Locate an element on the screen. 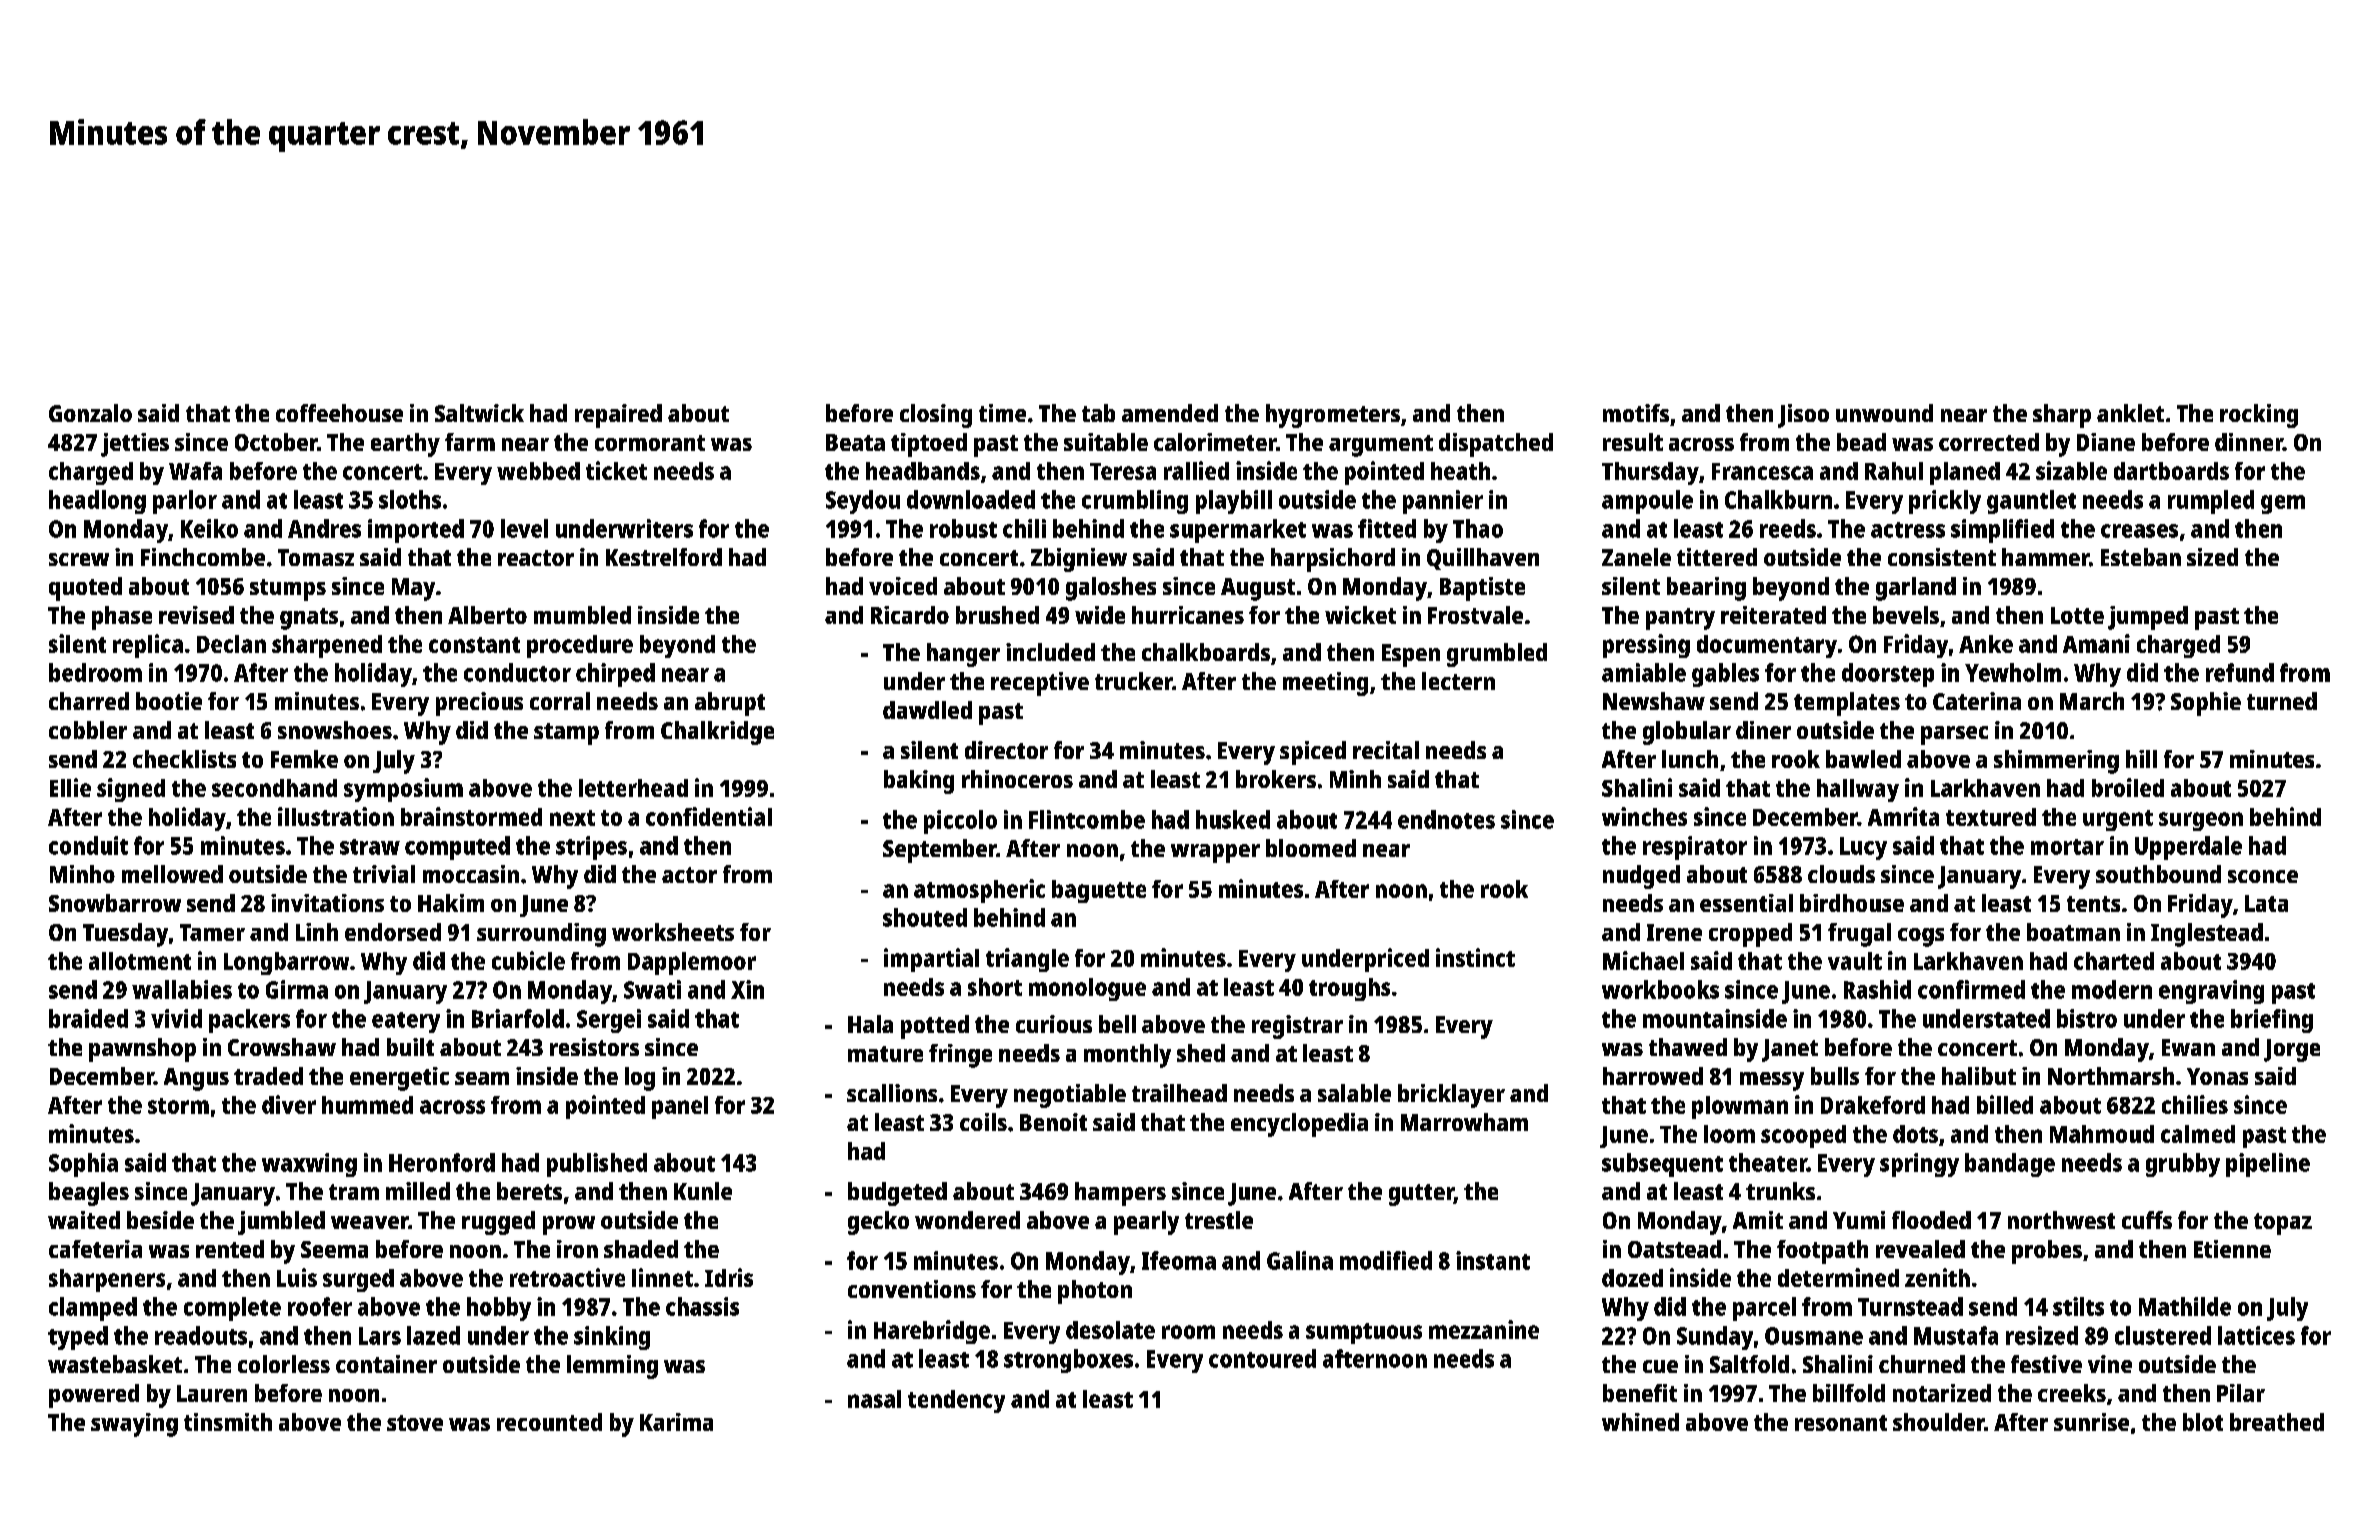 Image resolution: width=2380 pixels, height=1540 pixels. lattices is located at coordinates (2256, 1335).
